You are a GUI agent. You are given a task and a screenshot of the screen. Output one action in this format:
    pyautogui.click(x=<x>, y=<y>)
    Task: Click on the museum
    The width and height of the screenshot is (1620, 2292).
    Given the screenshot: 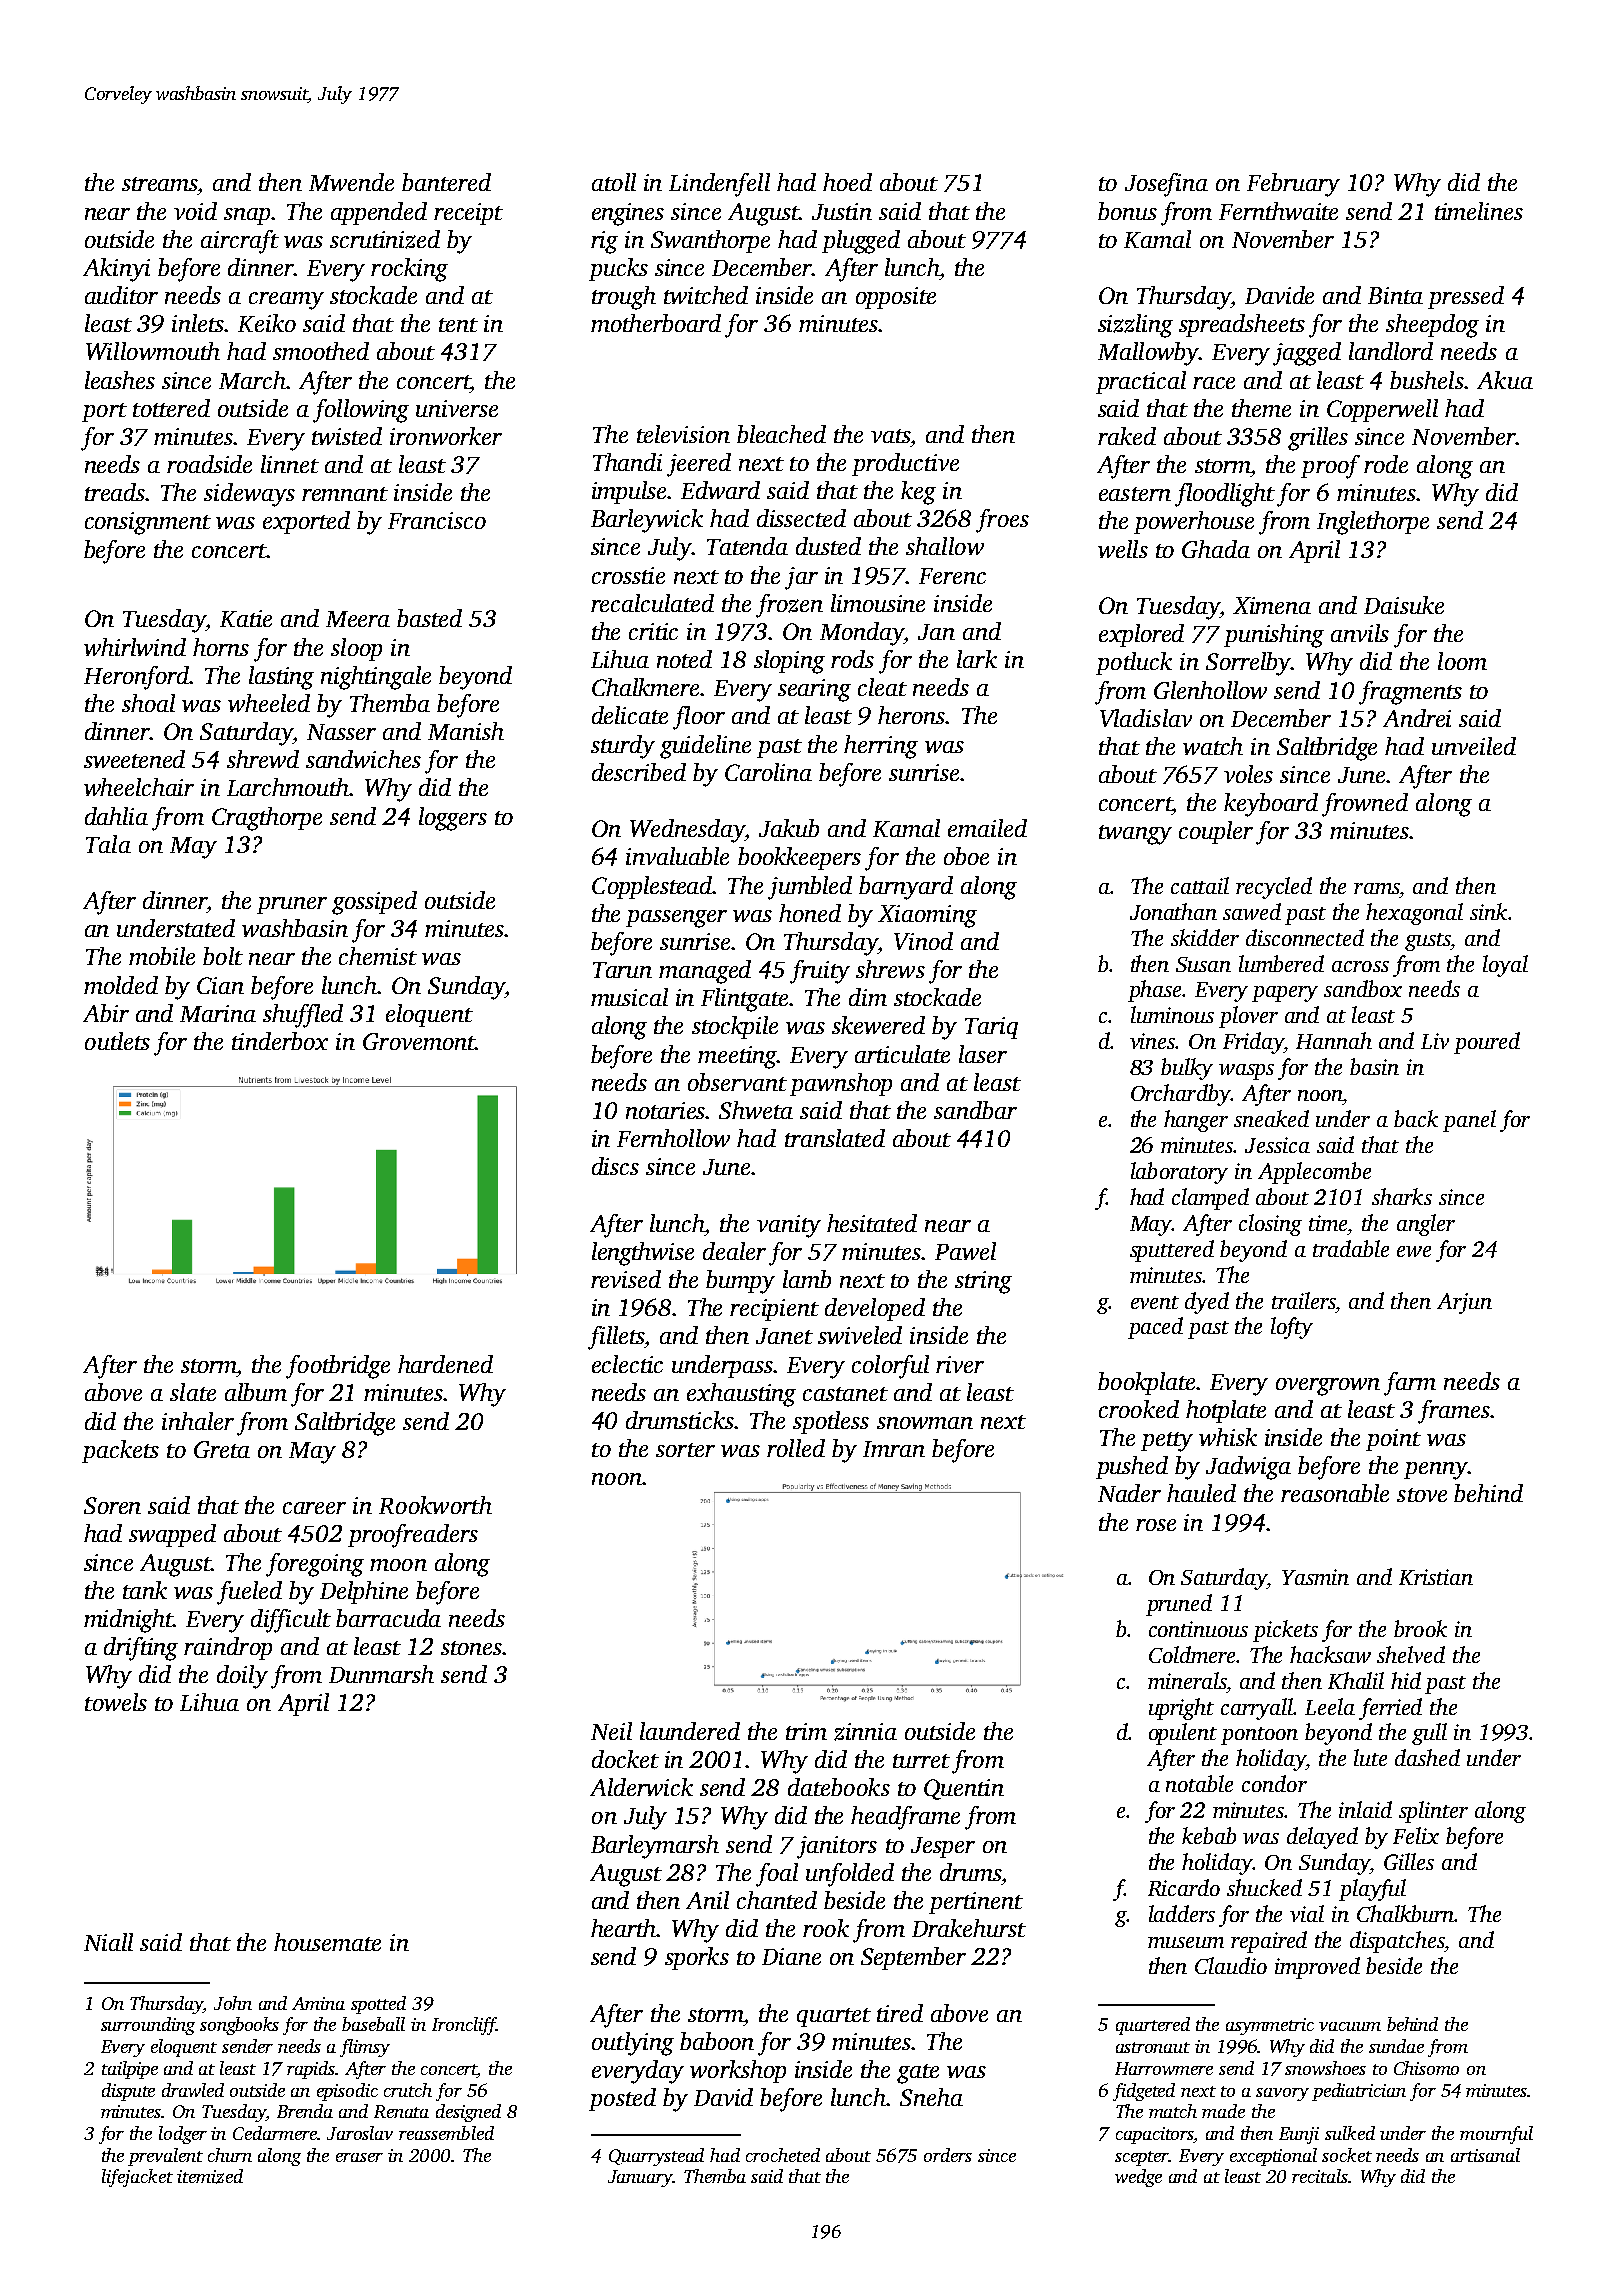 What is the action you would take?
    pyautogui.click(x=1186, y=1942)
